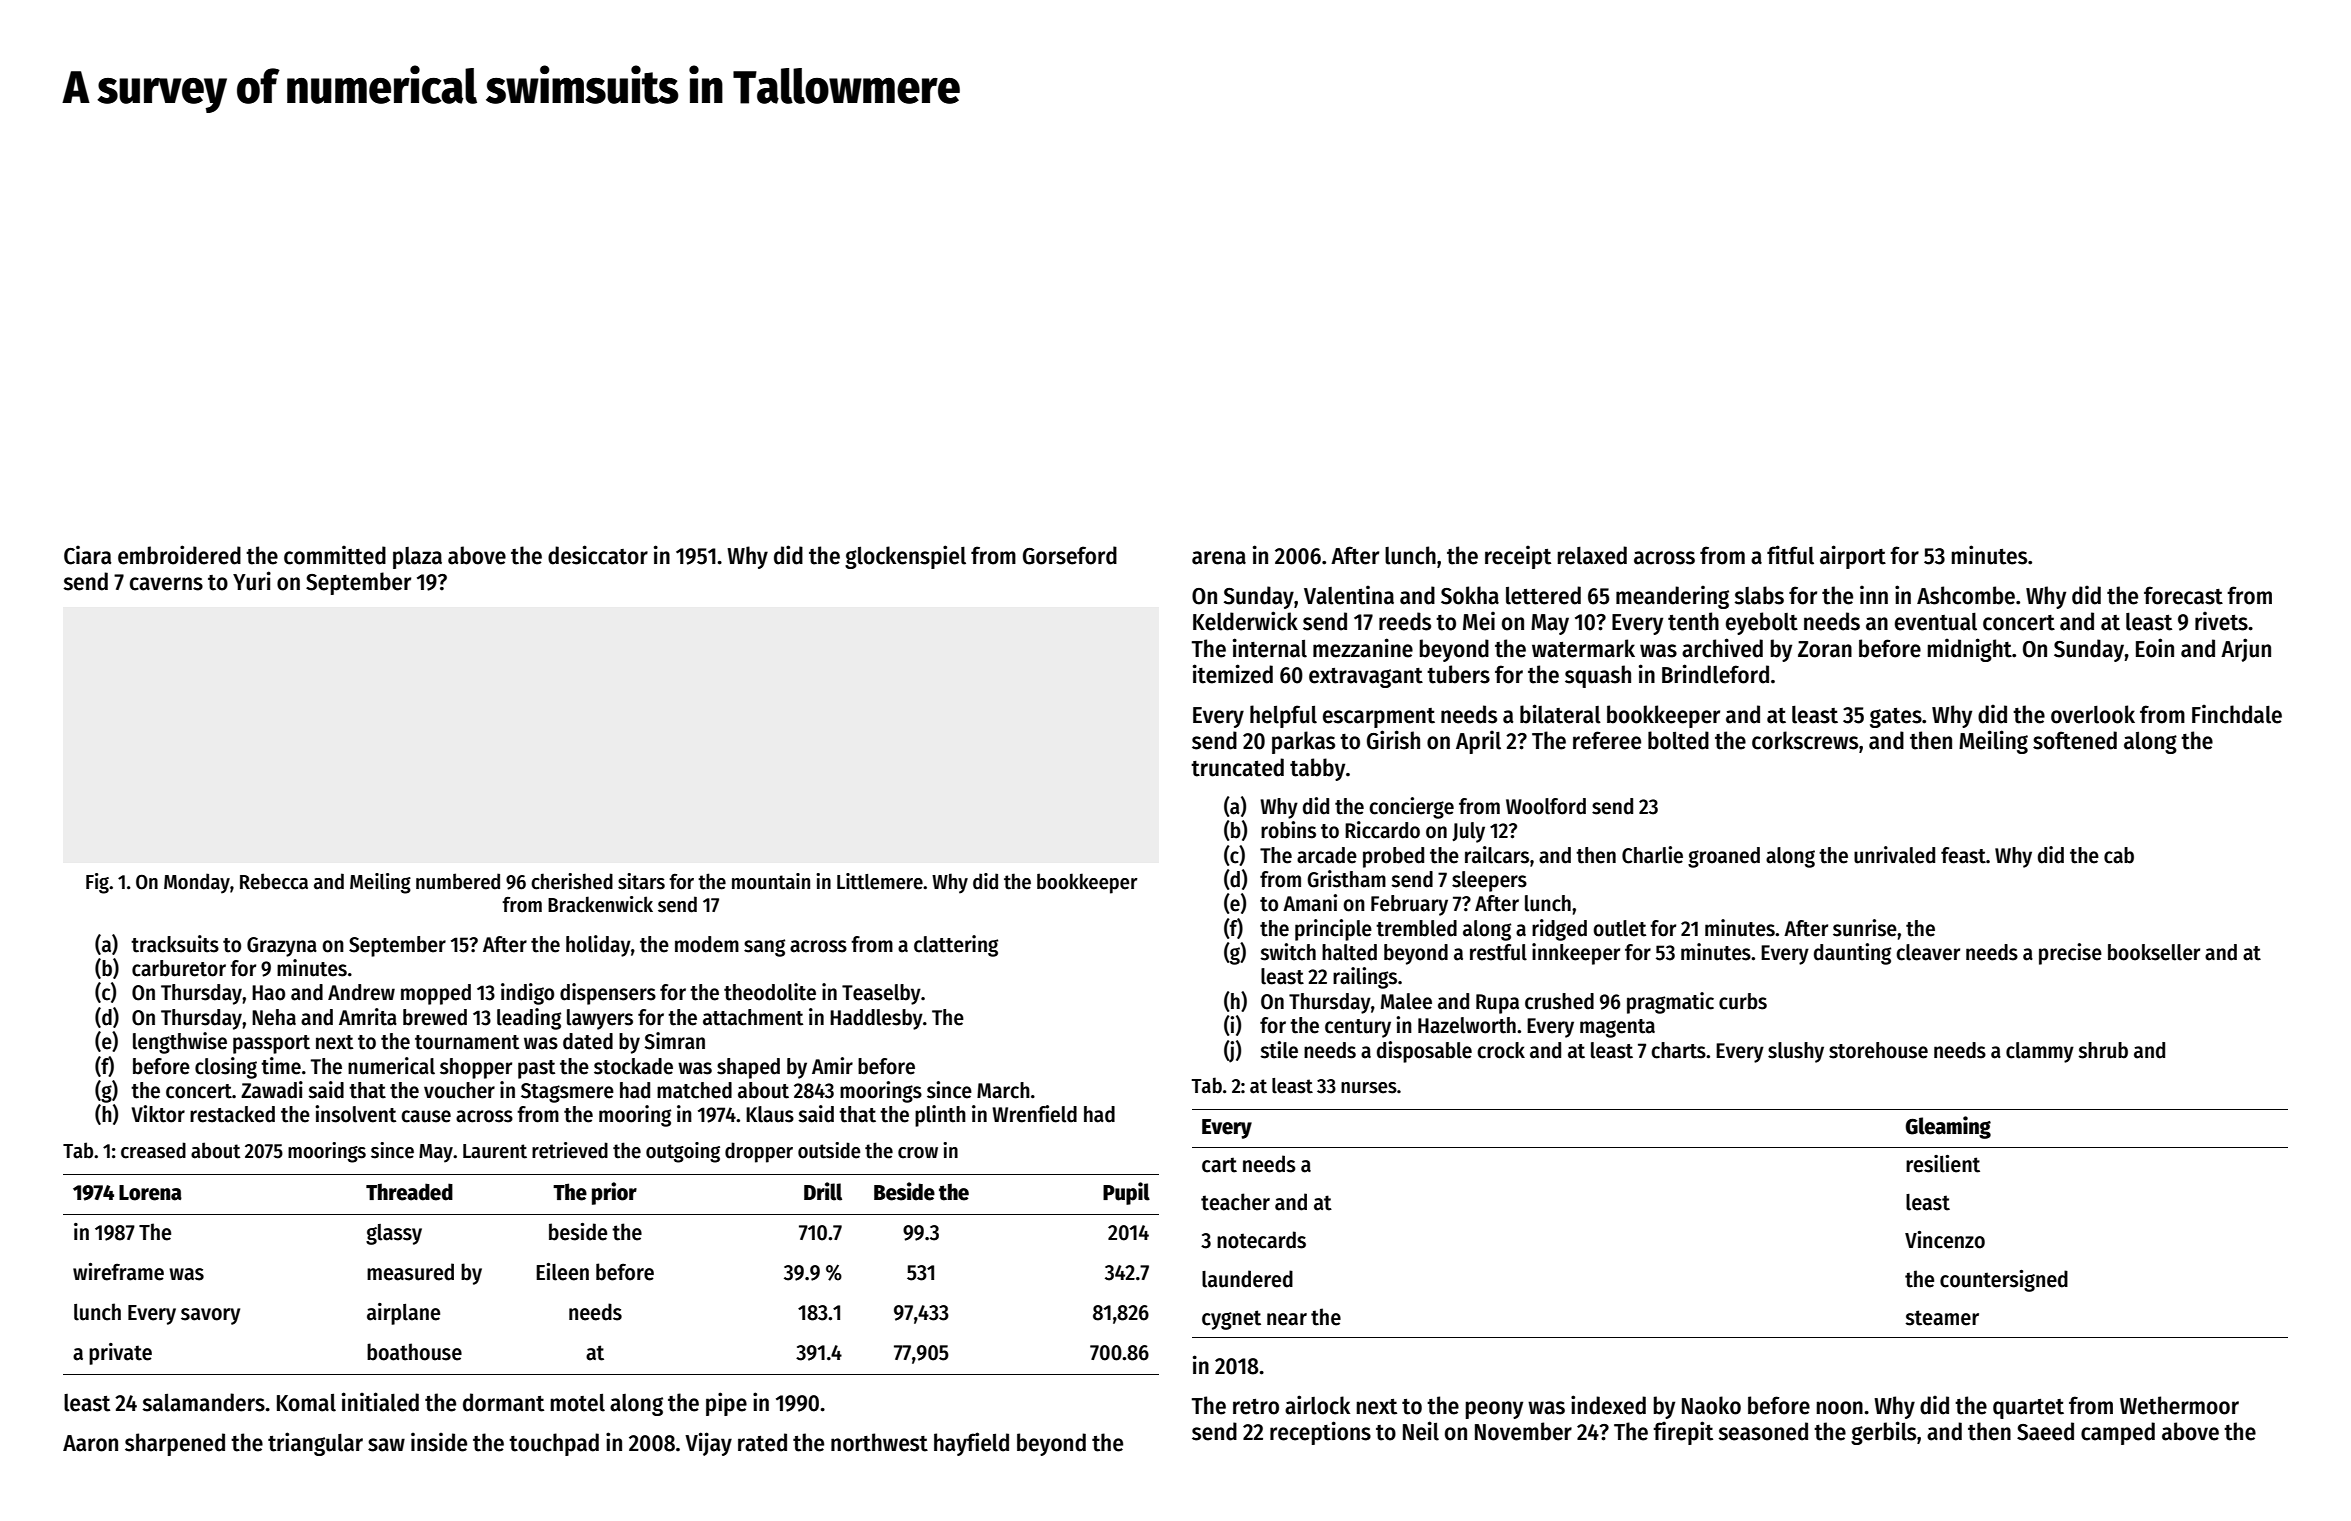 Image resolution: width=2351 pixels, height=1521 pixels. Describe the element at coordinates (1279, 1050) in the screenshot. I see `stile` at that location.
